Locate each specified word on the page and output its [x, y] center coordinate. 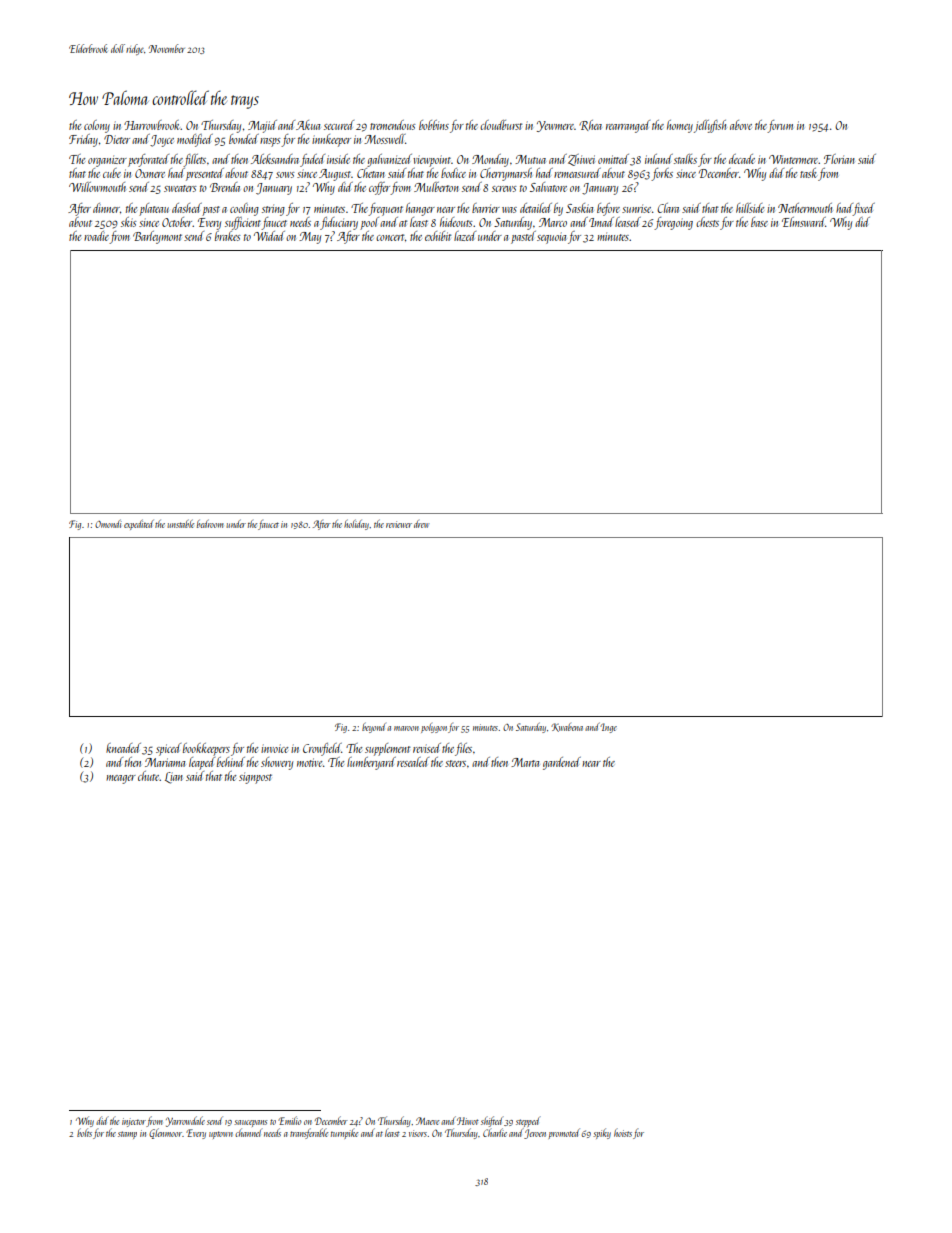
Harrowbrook [152, 125]
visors [418, 1133]
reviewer [399, 524]
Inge [608, 728]
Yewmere [555, 126]
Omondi [108, 524]
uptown [221, 1135]
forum [780, 126]
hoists [623, 1133]
